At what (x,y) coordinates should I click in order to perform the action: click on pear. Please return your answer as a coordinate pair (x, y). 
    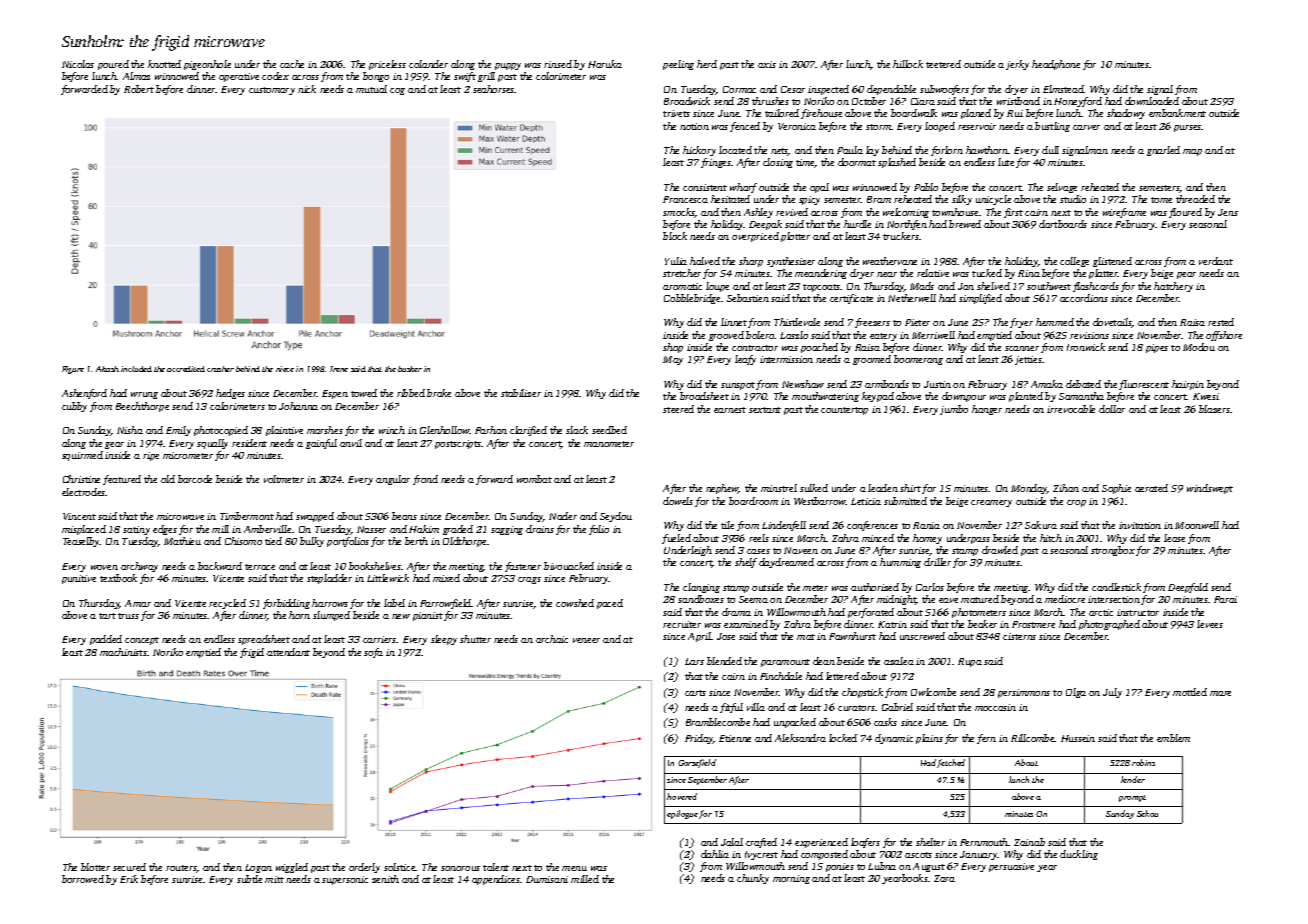
    Looking at the image, I should click on (1186, 275).
